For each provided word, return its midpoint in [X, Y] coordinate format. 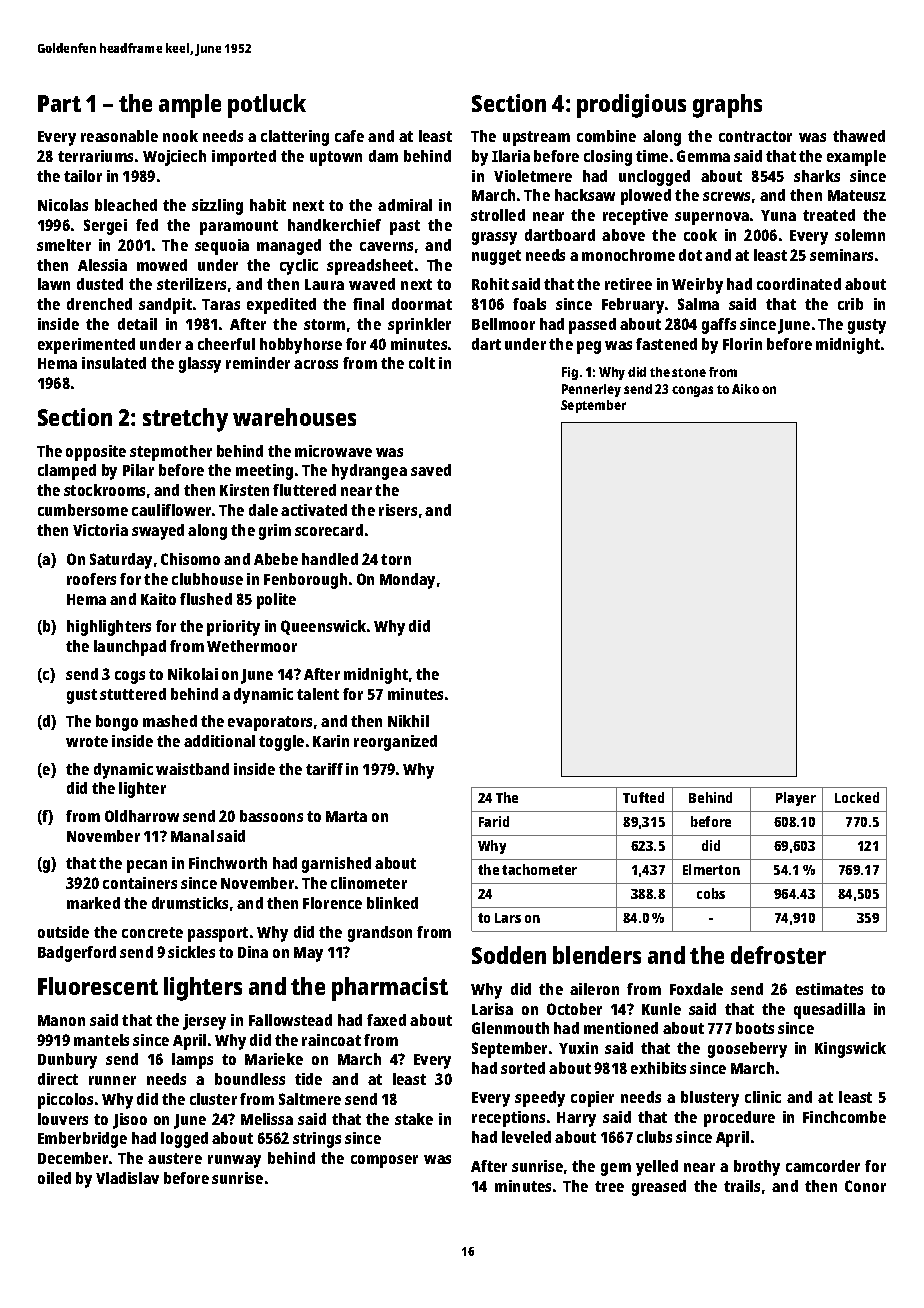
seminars [841, 255]
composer [384, 1161]
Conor [865, 1186]
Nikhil [408, 721]
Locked [857, 797]
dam [383, 156]
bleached [126, 205]
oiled [54, 1178]
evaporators [270, 723]
